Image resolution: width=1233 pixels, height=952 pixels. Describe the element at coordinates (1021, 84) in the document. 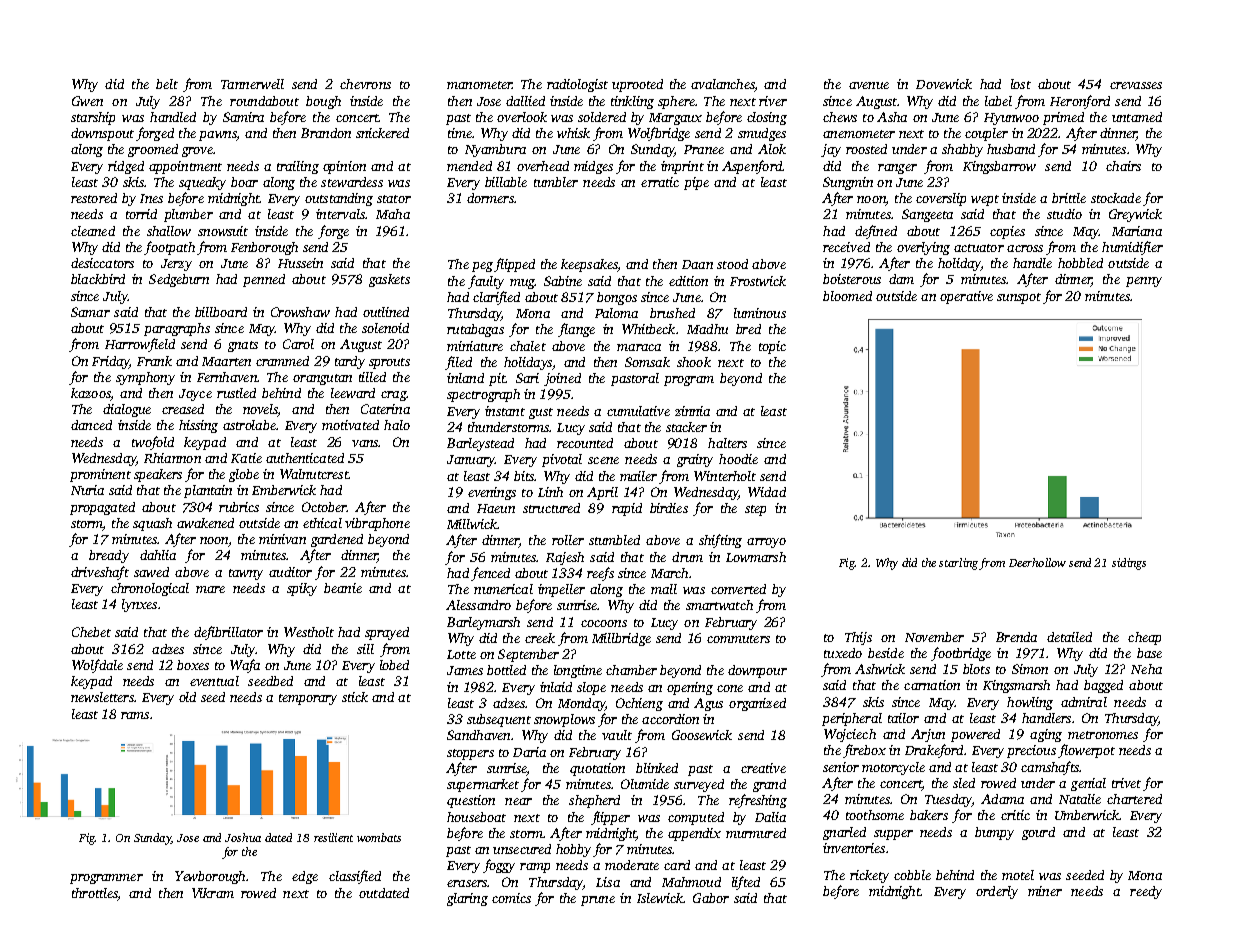

I see `lost` at that location.
